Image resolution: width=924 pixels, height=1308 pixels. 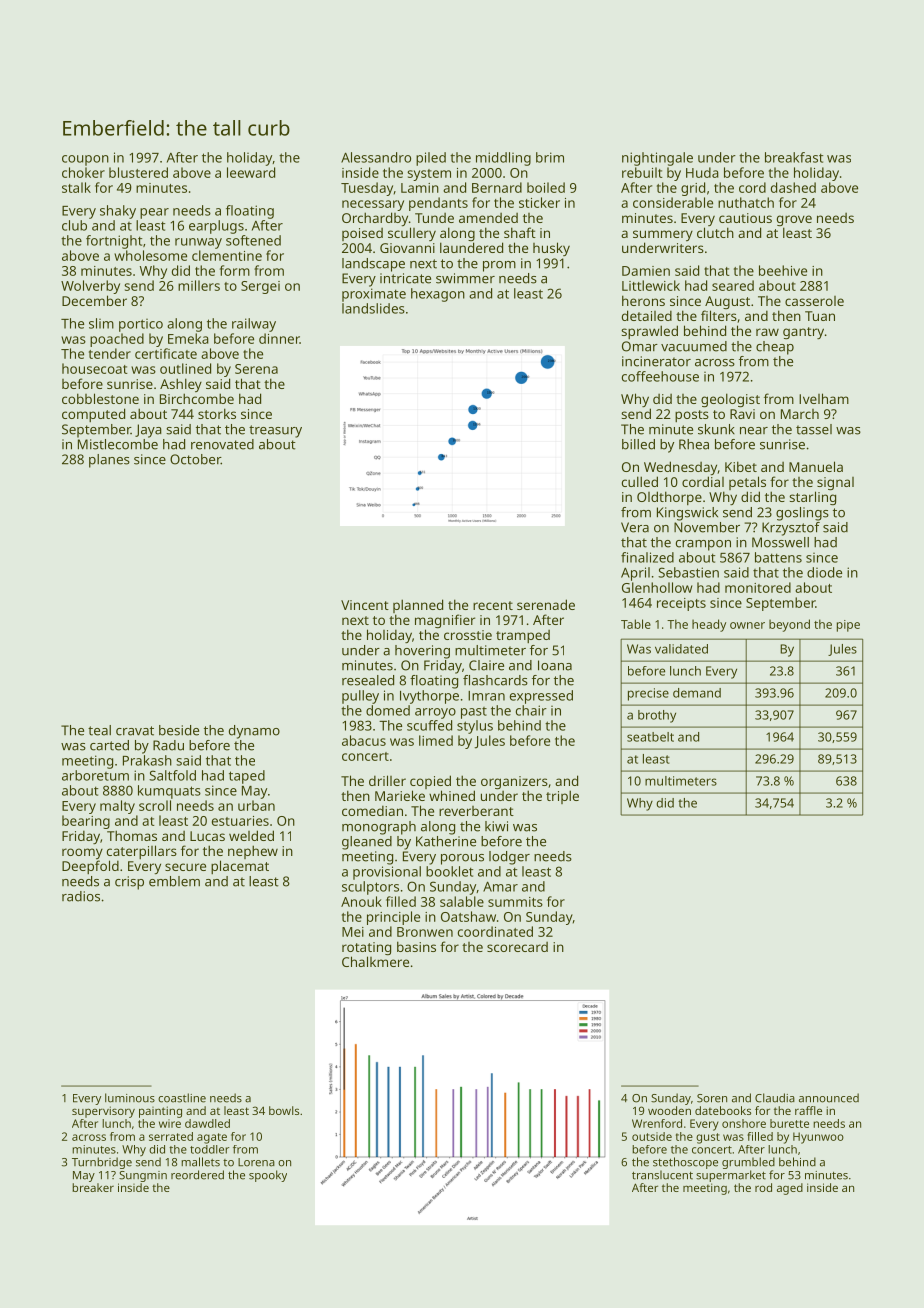 I want to click on planes, so click(x=109, y=461).
